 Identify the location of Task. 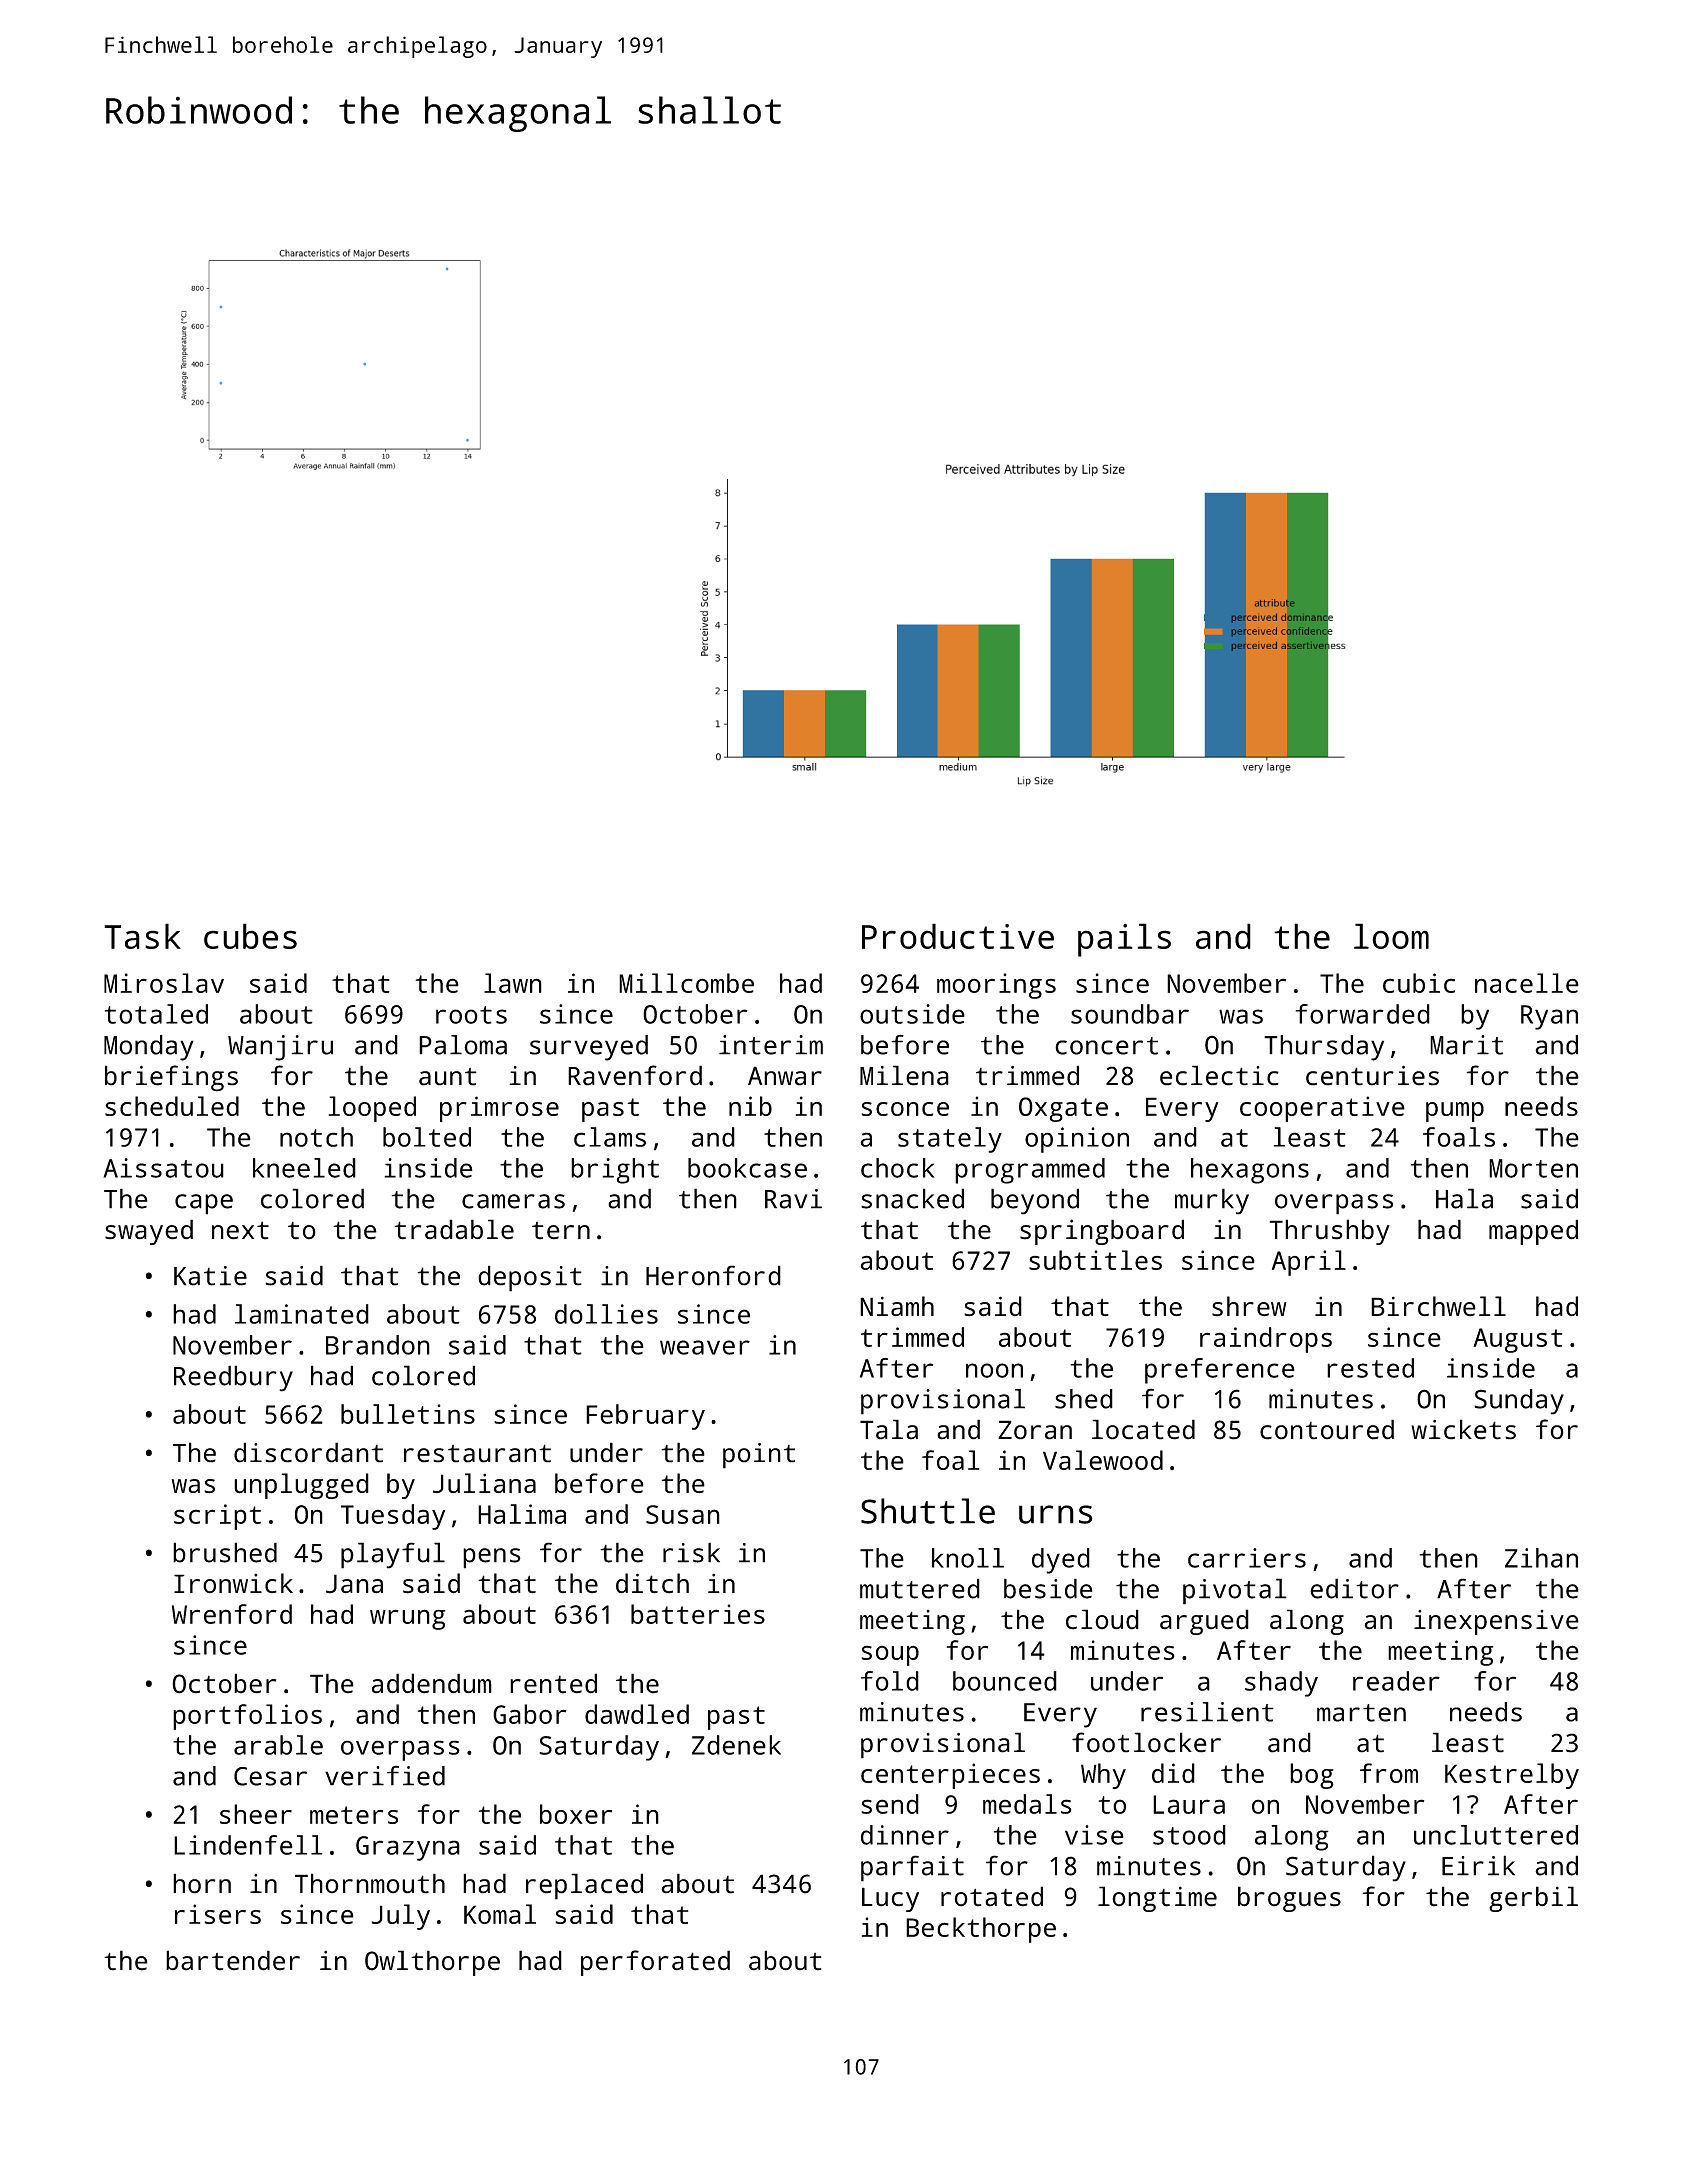
(142, 936).
